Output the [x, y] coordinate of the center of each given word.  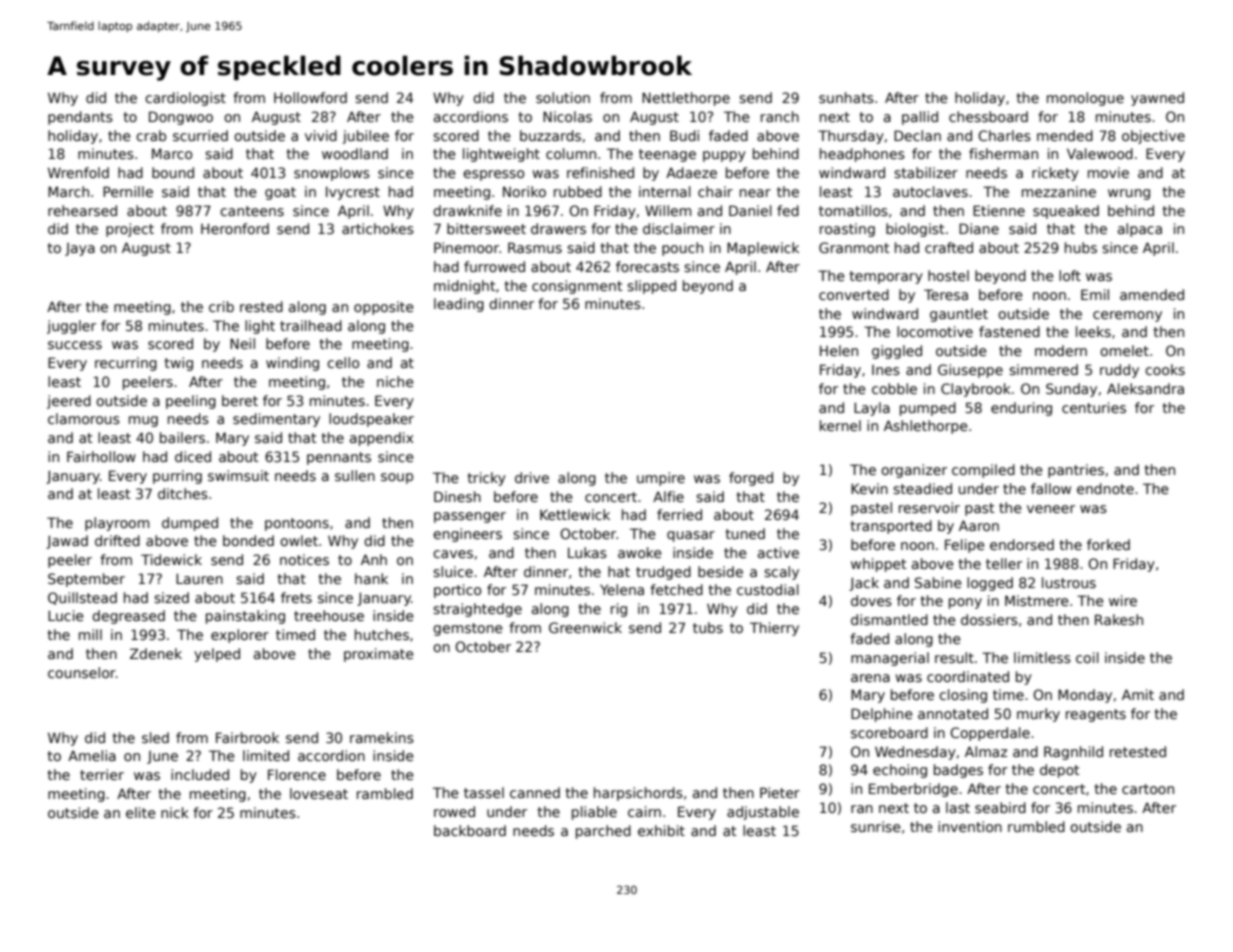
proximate [379, 655]
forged [751, 479]
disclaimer [679, 228]
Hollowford [310, 97]
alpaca [1140, 230]
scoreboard [889, 732]
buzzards [550, 135]
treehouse [329, 615]
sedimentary [276, 420]
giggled [897, 352]
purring [177, 477]
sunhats [846, 97]
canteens [252, 211]
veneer [1051, 509]
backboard [470, 830]
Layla [872, 409]
